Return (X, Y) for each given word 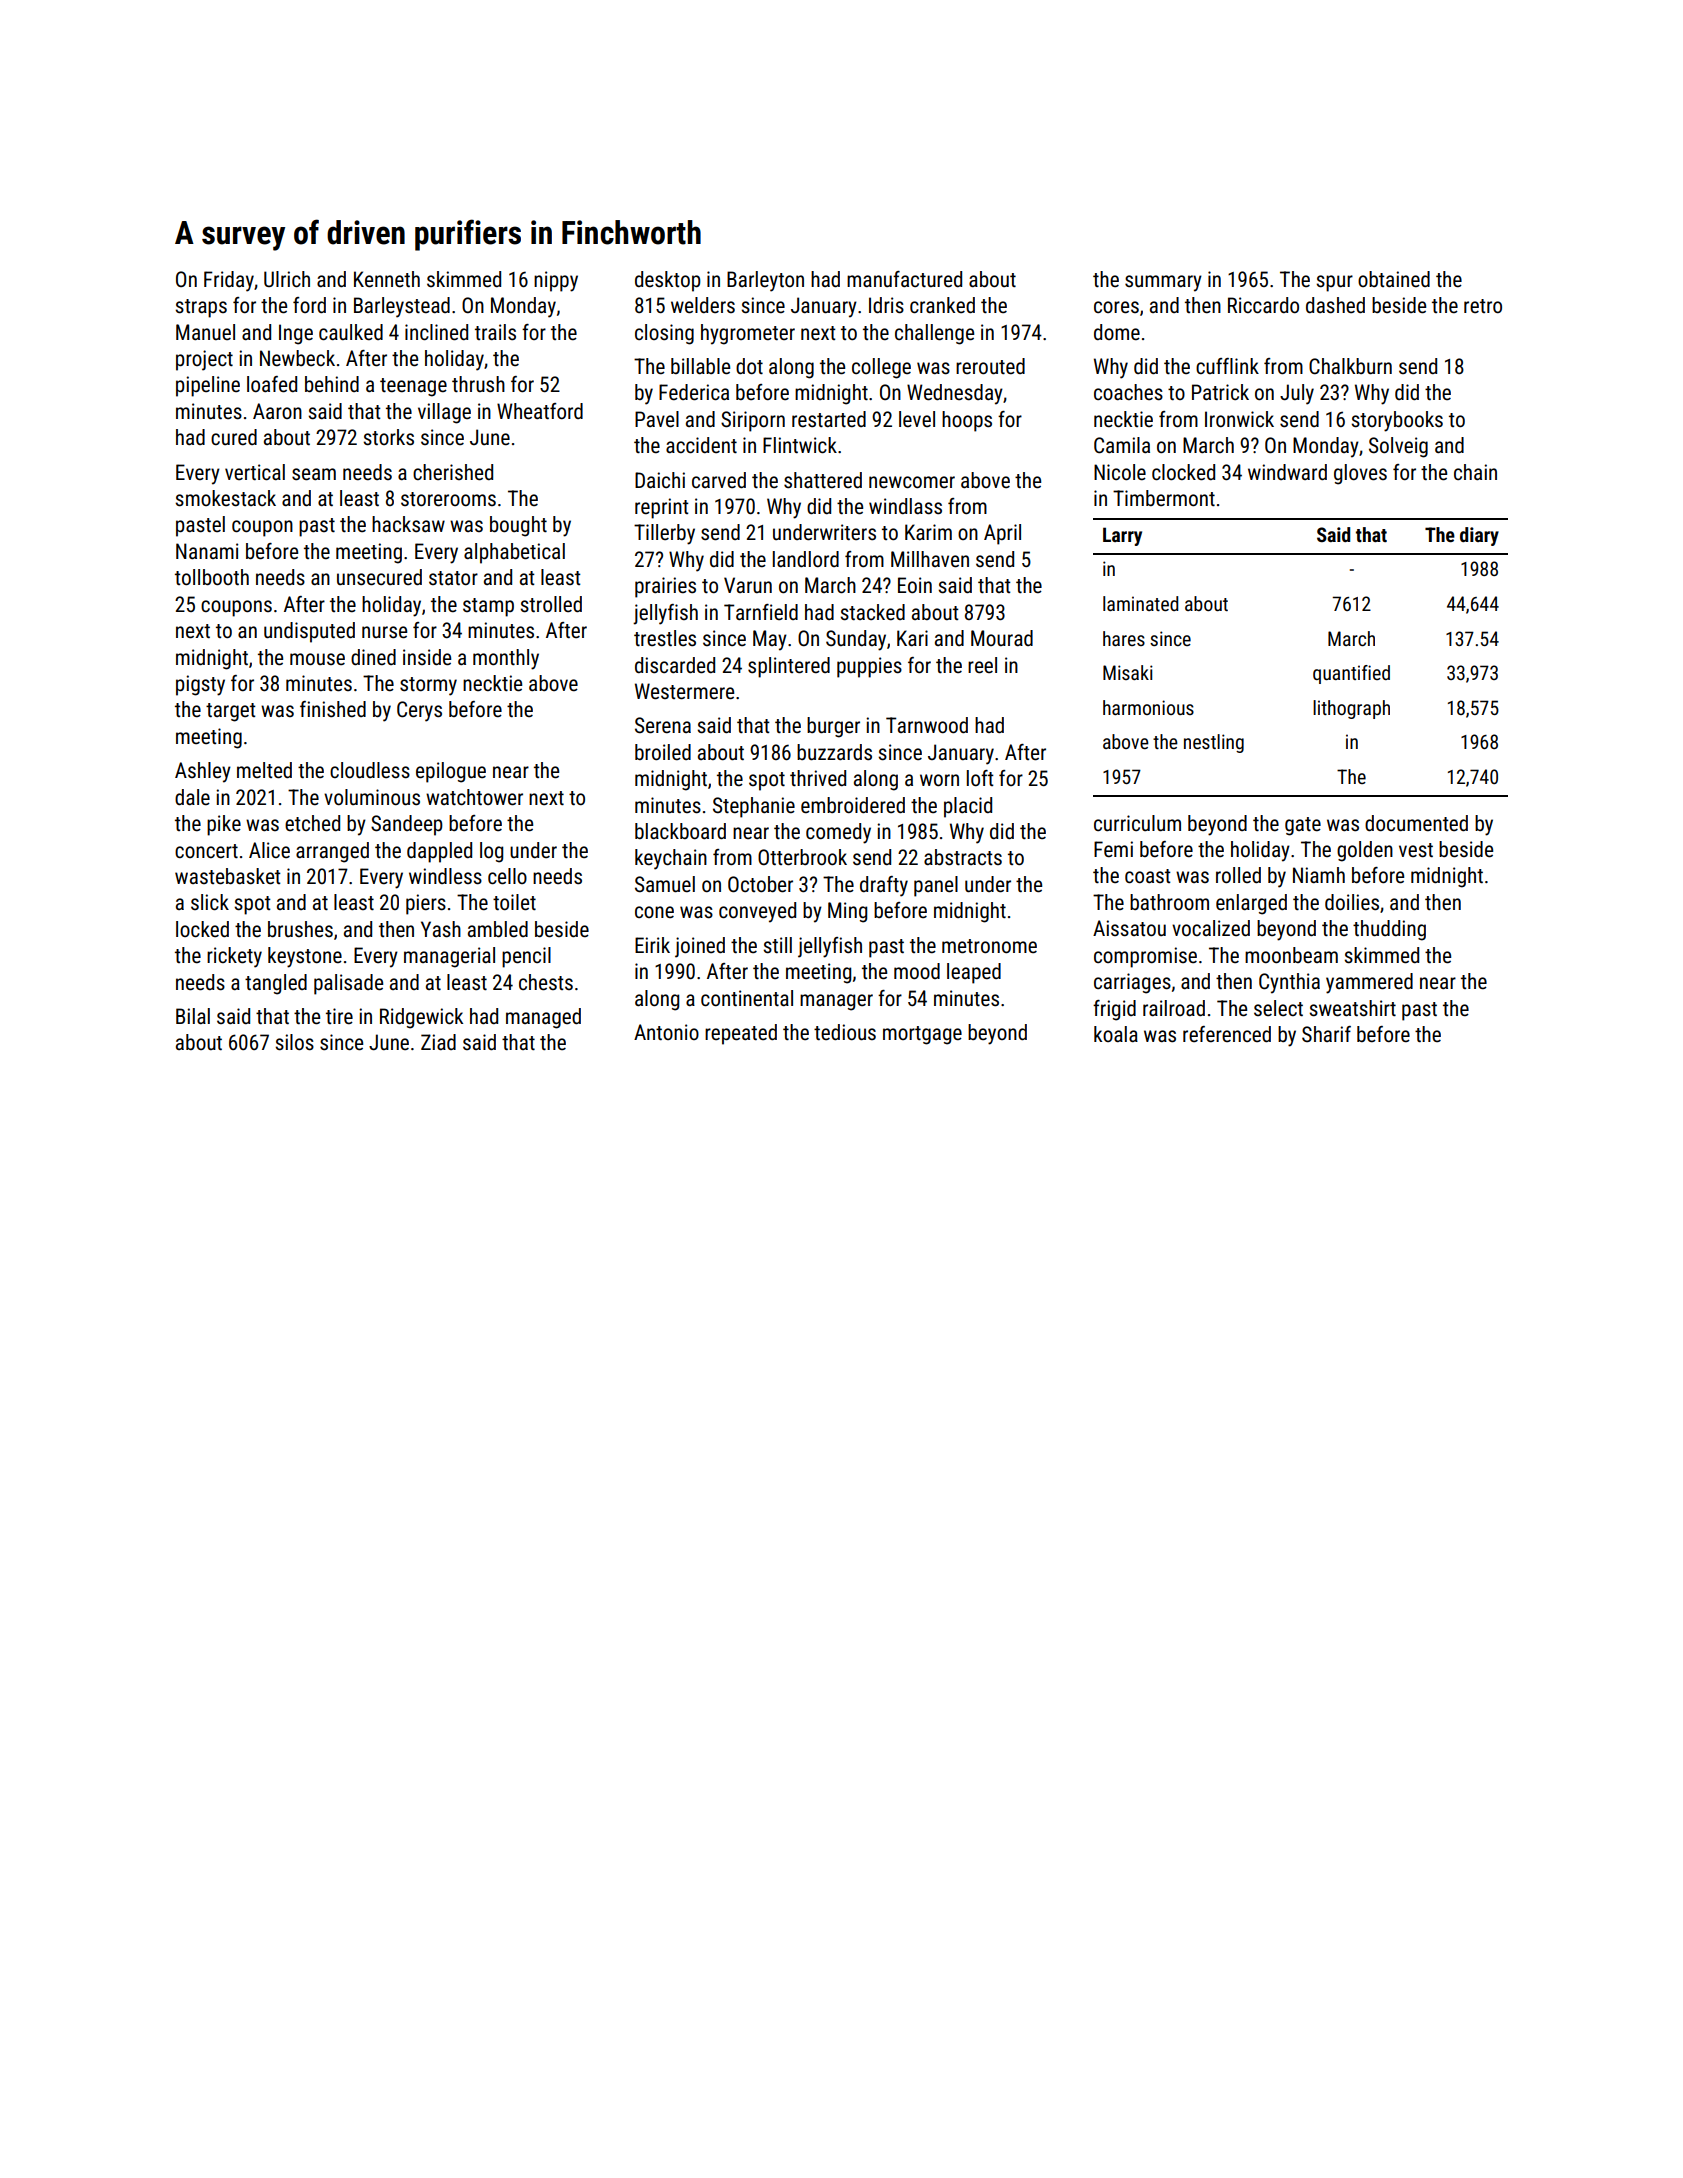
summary (1163, 283)
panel (936, 886)
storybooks (1397, 421)
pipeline (208, 386)
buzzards (834, 752)
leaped (974, 973)
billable (700, 366)
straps (201, 308)
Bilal (193, 1016)
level (917, 419)
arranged (332, 852)
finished (333, 709)
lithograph (1351, 709)
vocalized (1211, 928)
